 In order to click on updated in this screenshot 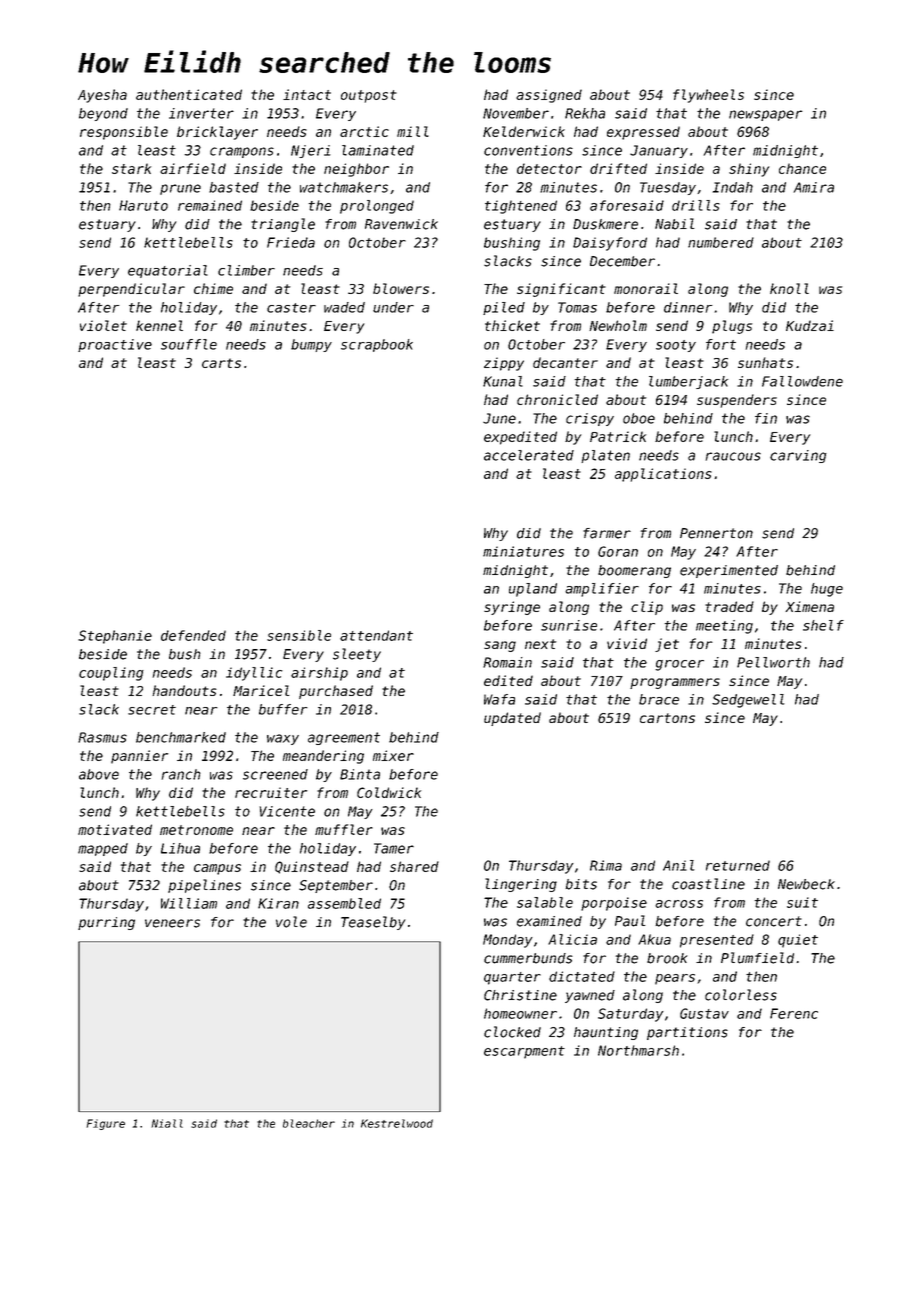, I will do `click(512, 719)`.
